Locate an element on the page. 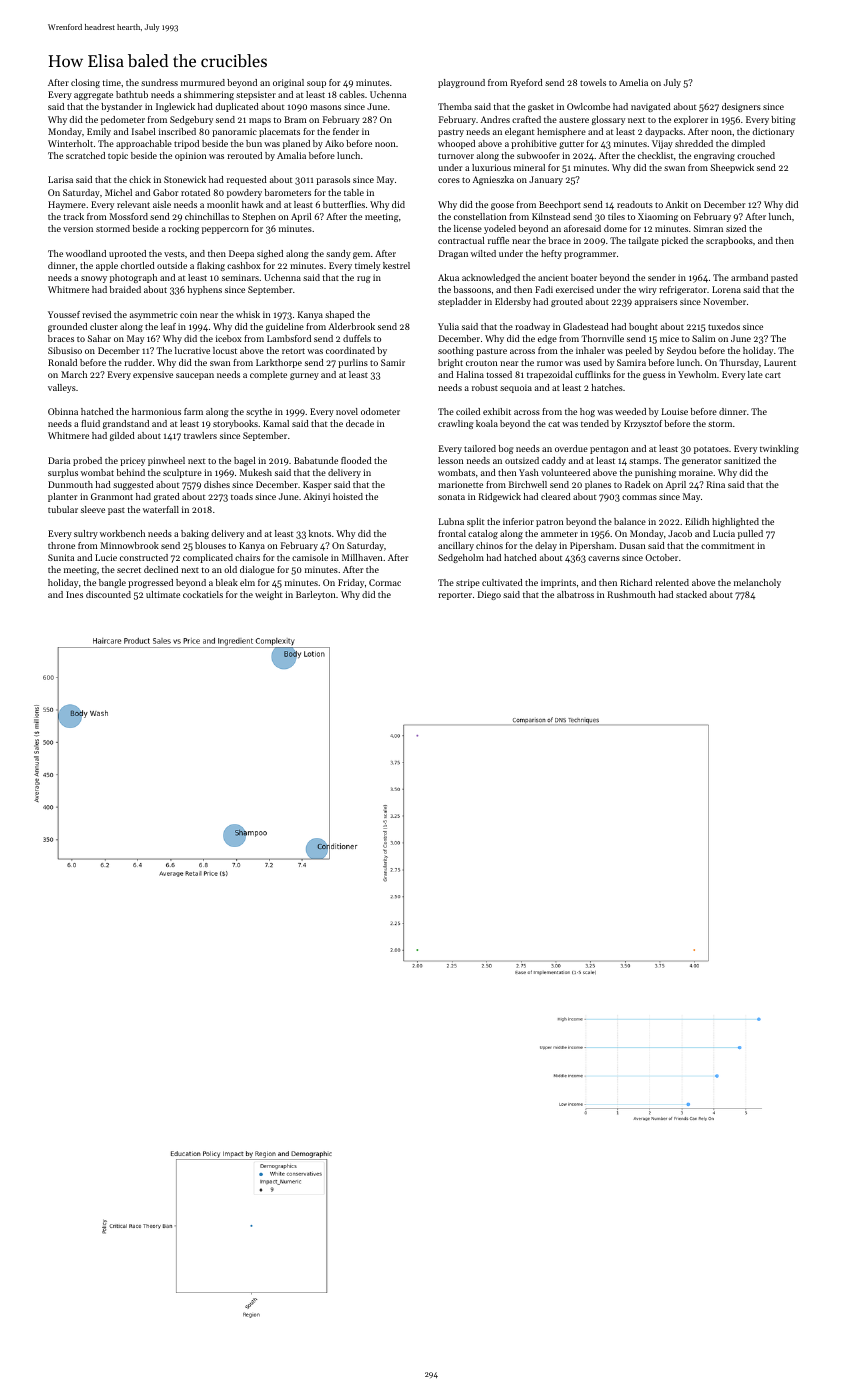 Image resolution: width=849 pixels, height=1400 pixels. valleys is located at coordinates (62, 388).
